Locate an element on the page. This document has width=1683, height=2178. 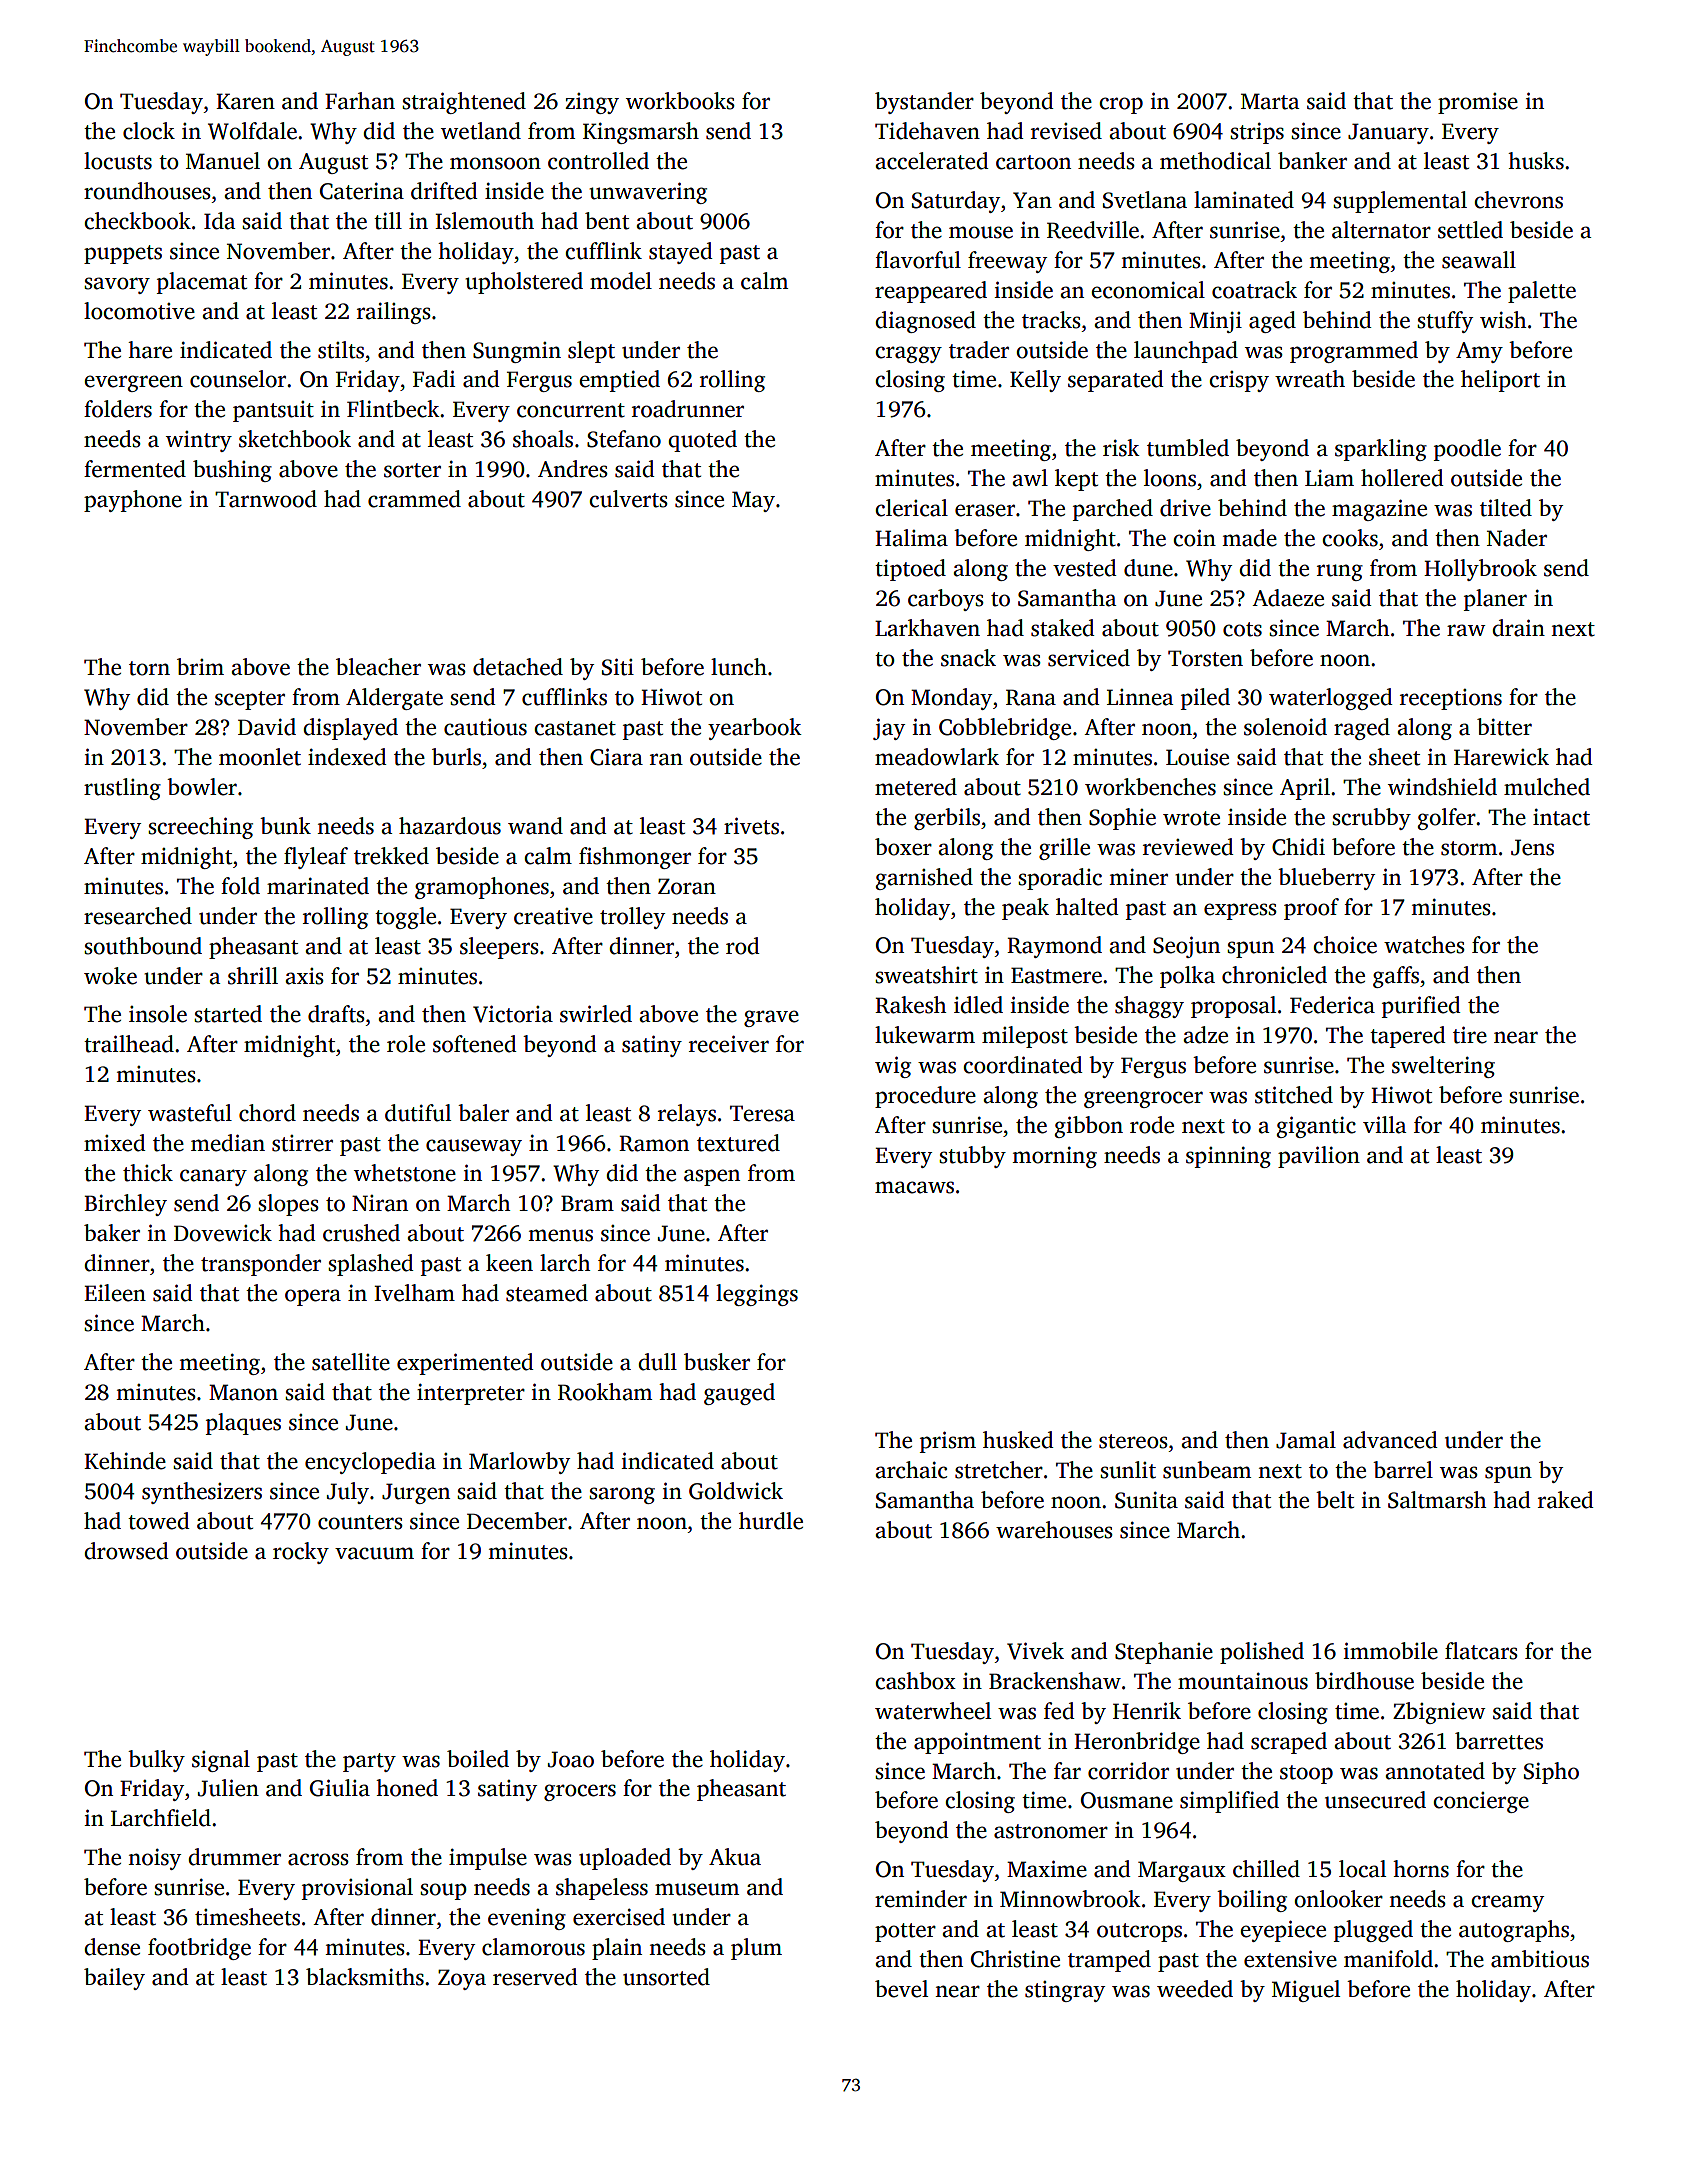
scrubby is located at coordinates (1371, 819).
